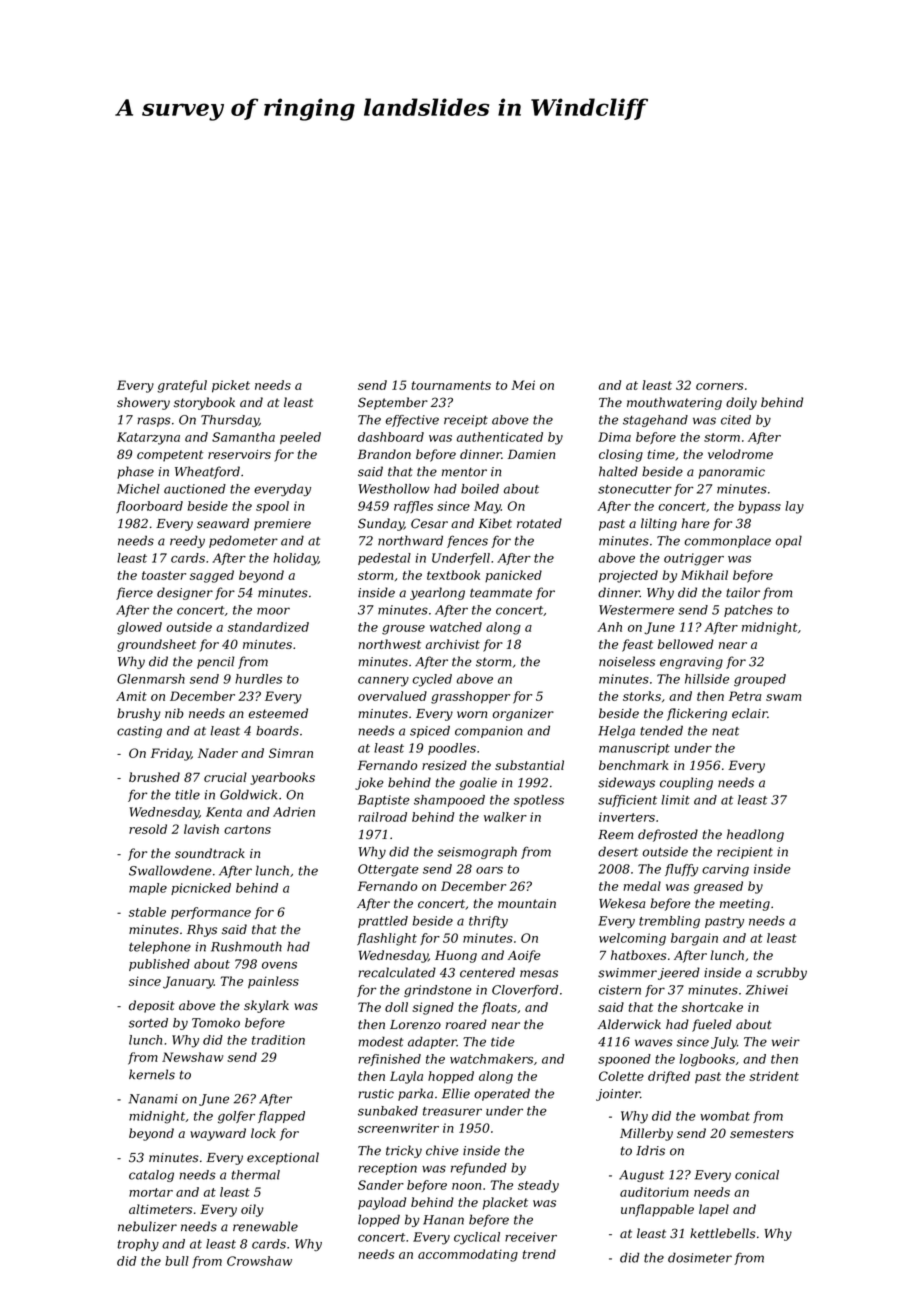 This page has width=924, height=1308. I want to click on railroad, so click(383, 817).
